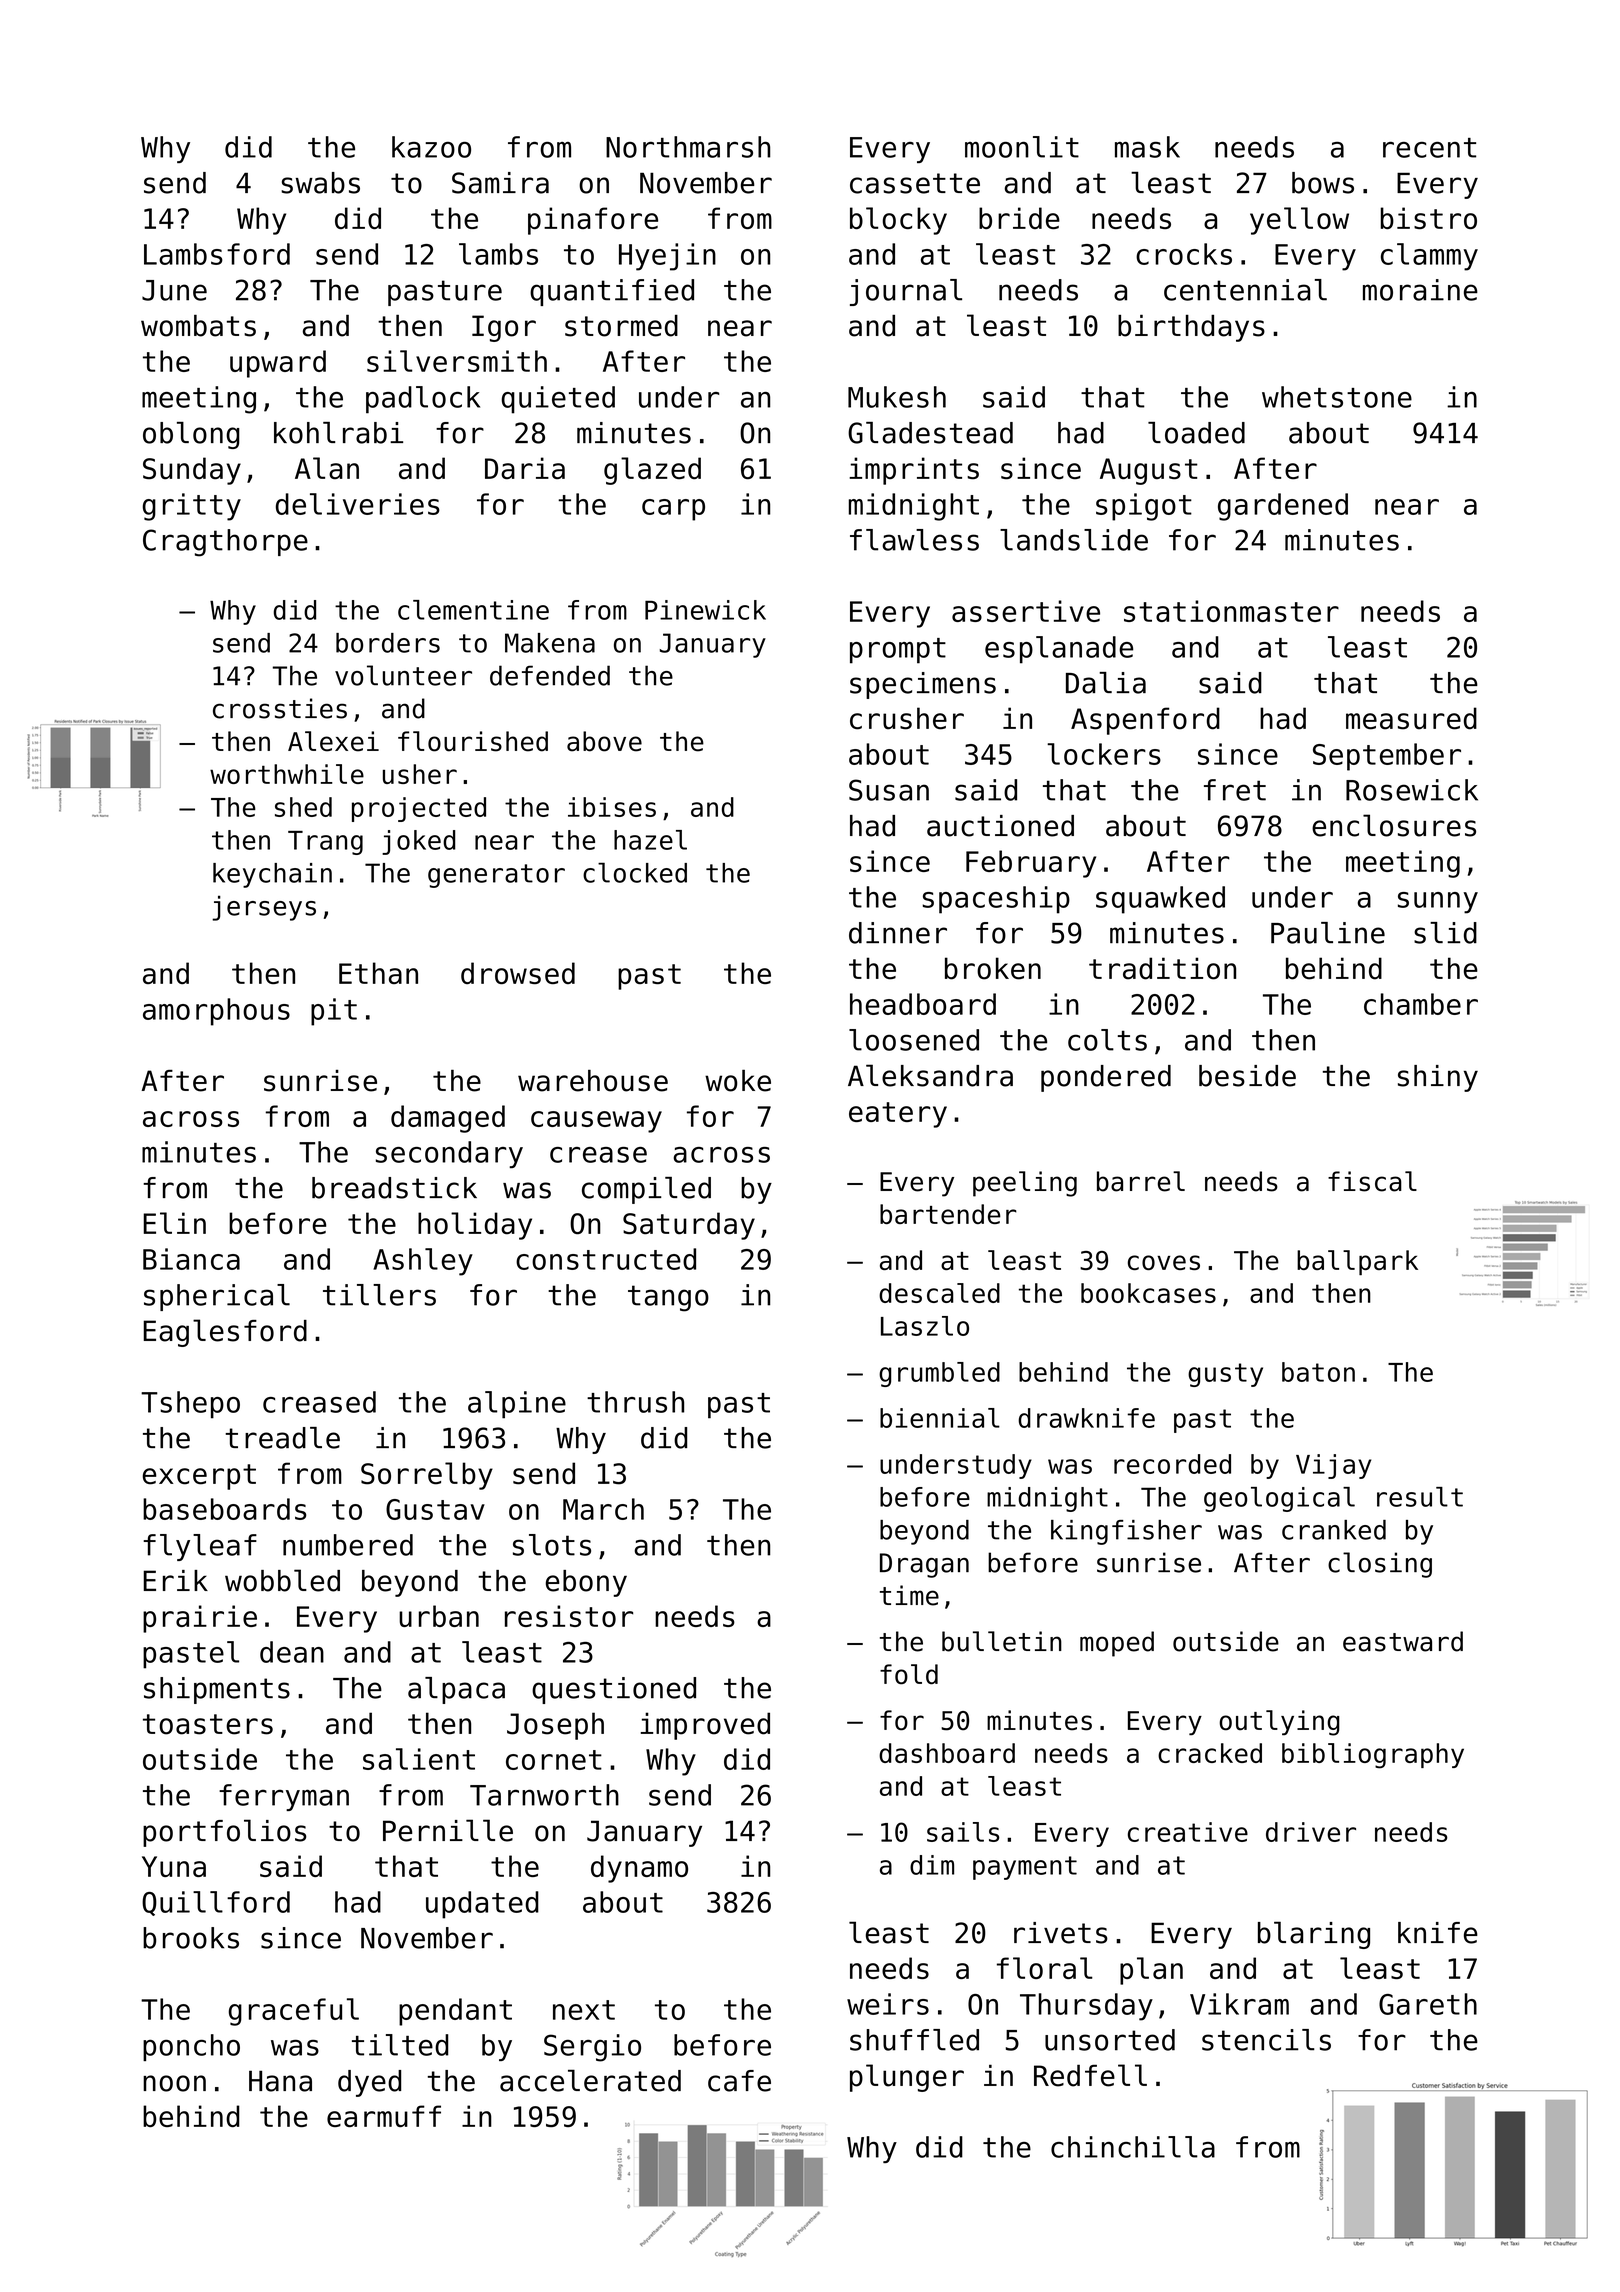 The width and height of the image is (1620, 2292). What do you see at coordinates (914, 1040) in the image?
I see `loosened` at bounding box center [914, 1040].
